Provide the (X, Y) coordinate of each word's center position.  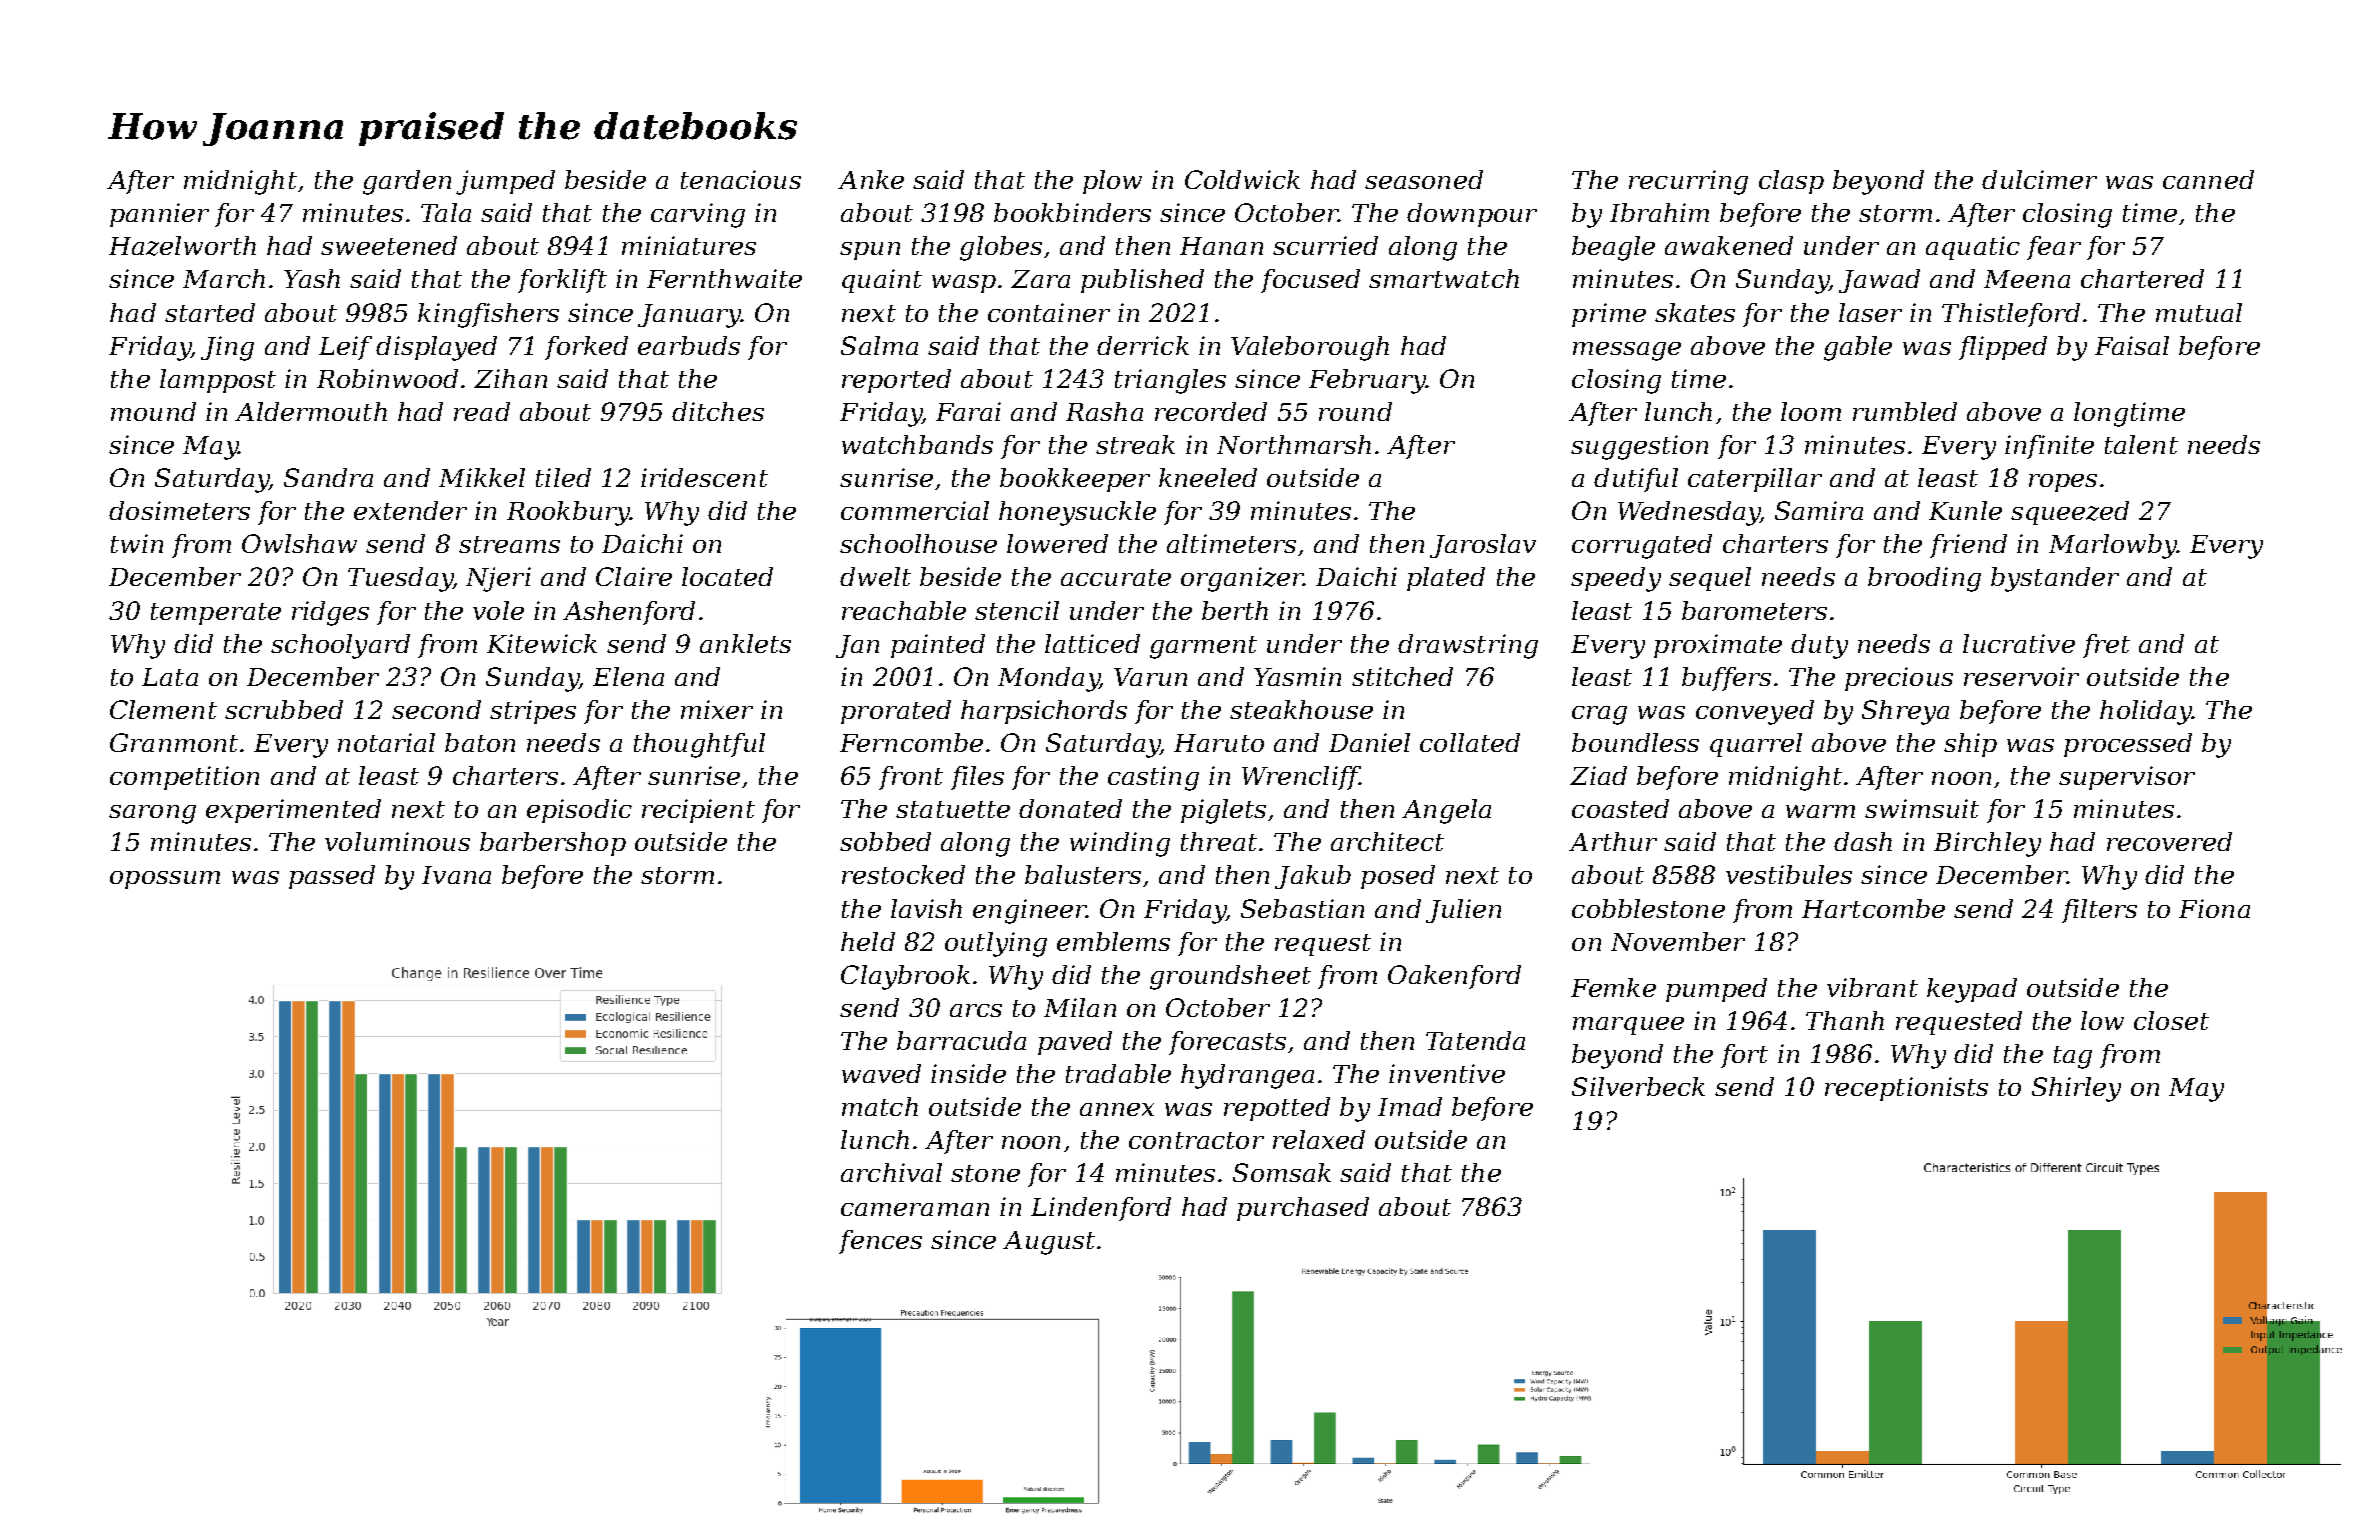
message (1627, 351)
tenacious (741, 179)
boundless (1635, 742)
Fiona (2214, 908)
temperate (216, 614)
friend (1968, 546)
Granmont (174, 742)
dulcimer (2039, 179)
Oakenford (1454, 977)
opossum (165, 880)
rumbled (1905, 411)
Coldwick (1242, 179)
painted (938, 646)
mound (153, 411)
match (880, 1106)
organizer (1242, 579)
